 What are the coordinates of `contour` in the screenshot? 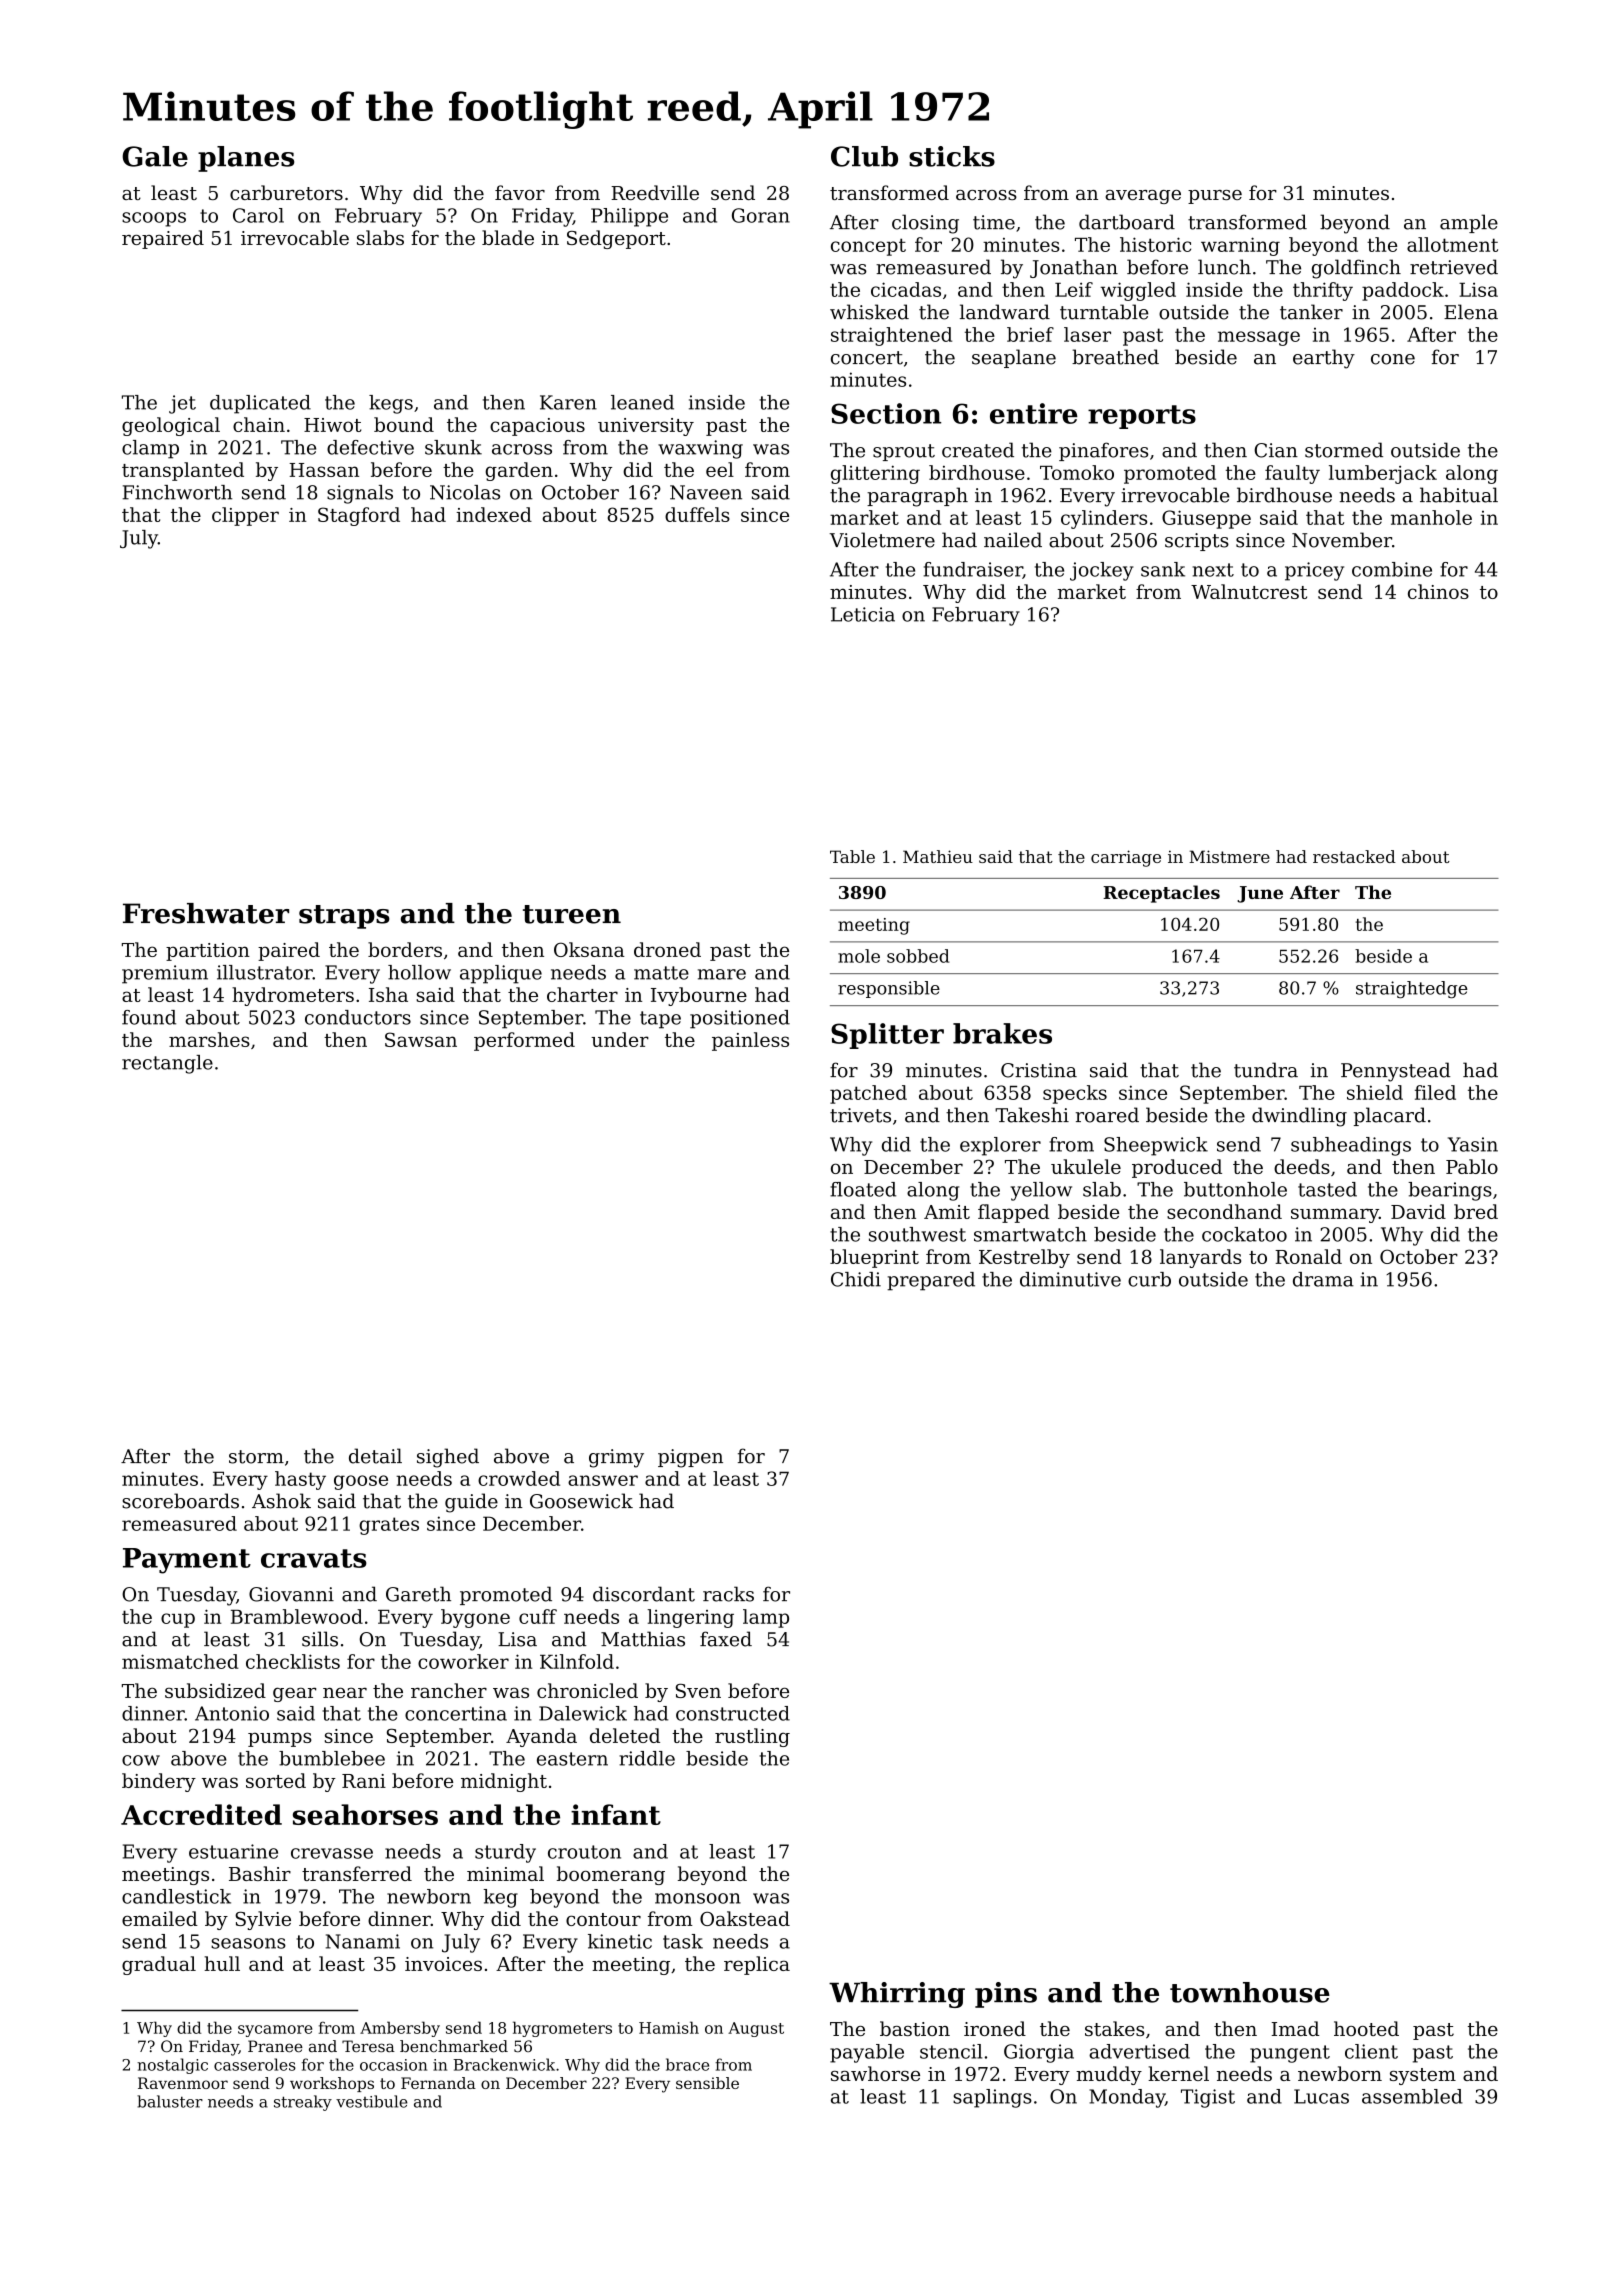 It's located at (603, 1919).
